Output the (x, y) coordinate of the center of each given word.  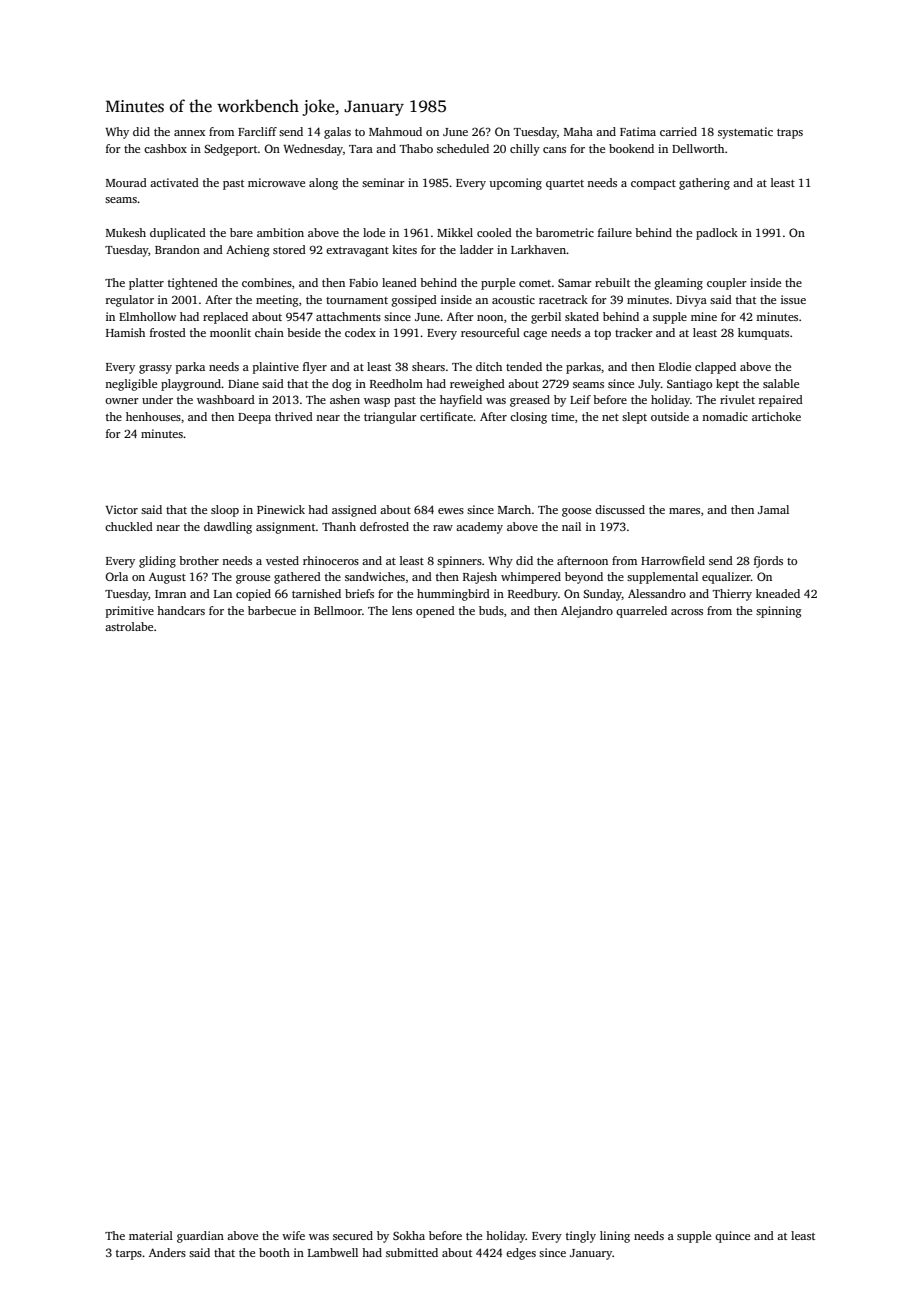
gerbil (546, 318)
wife (293, 1235)
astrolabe (129, 626)
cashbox (165, 148)
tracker (634, 332)
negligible (131, 385)
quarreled (641, 612)
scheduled (463, 148)
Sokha (409, 1235)
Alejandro (587, 612)
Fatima (638, 131)
